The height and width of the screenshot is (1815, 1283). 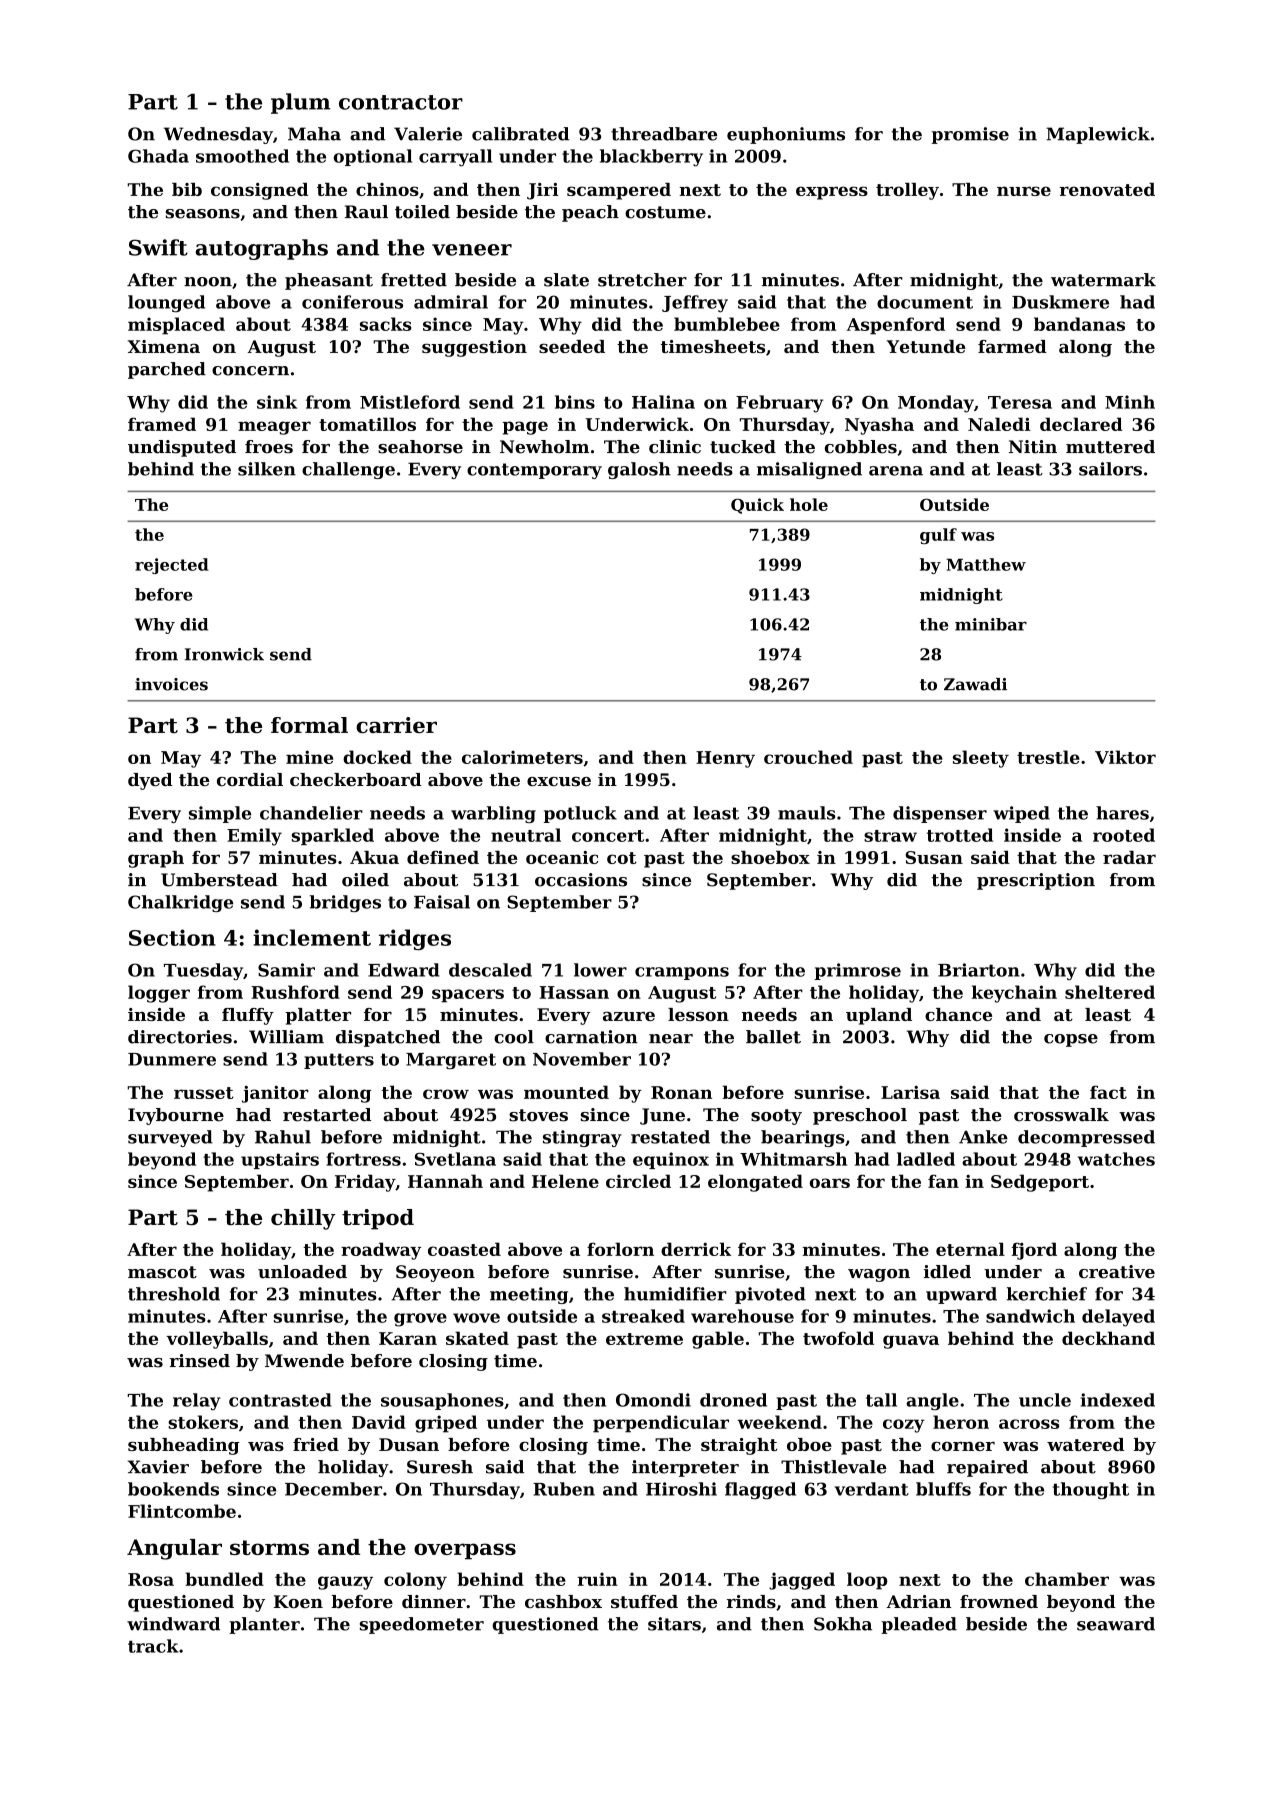 What do you see at coordinates (779, 404) in the screenshot?
I see `February` at bounding box center [779, 404].
